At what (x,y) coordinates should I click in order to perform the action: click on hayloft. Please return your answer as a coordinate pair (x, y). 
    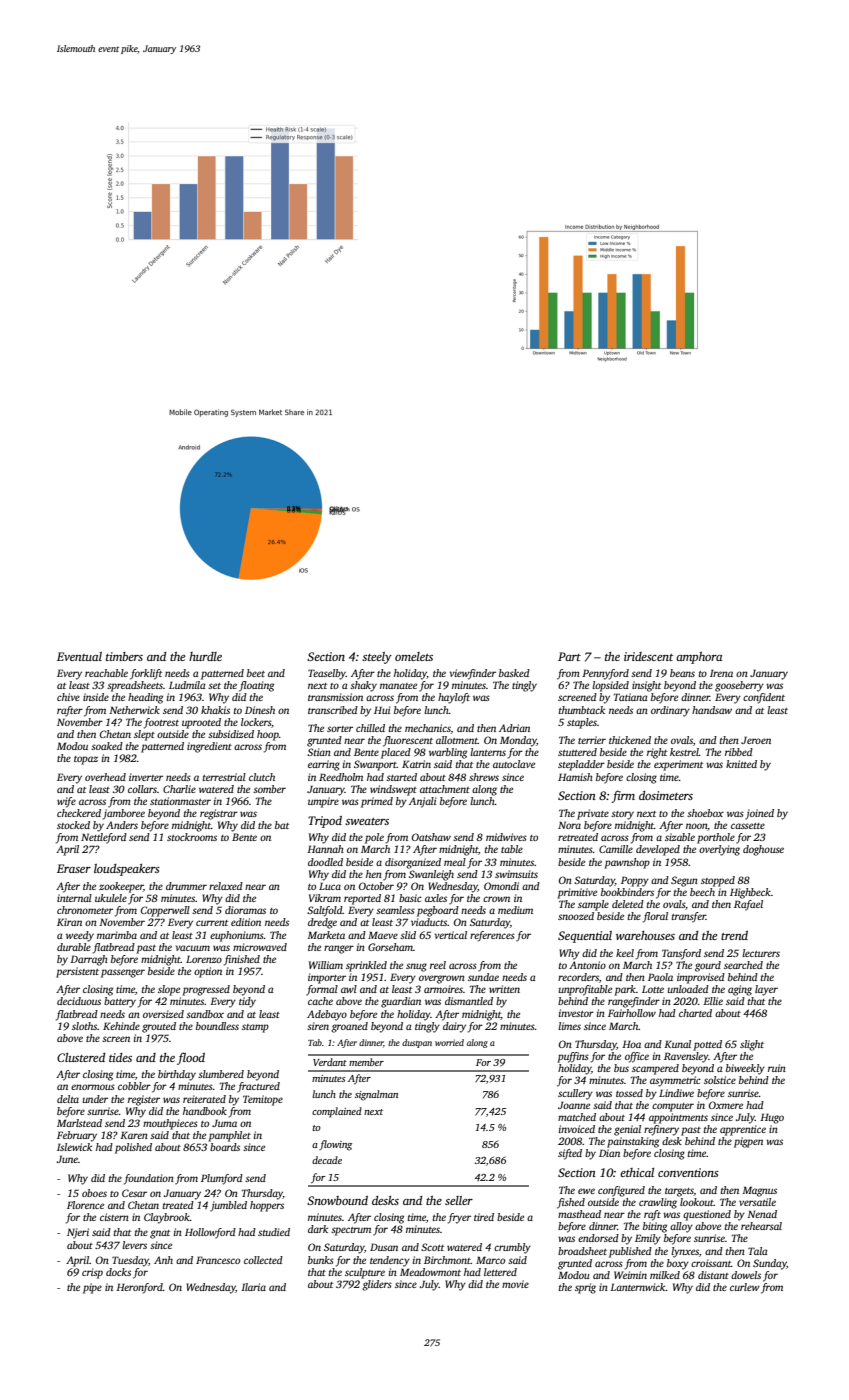
    Looking at the image, I should click on (454, 698).
